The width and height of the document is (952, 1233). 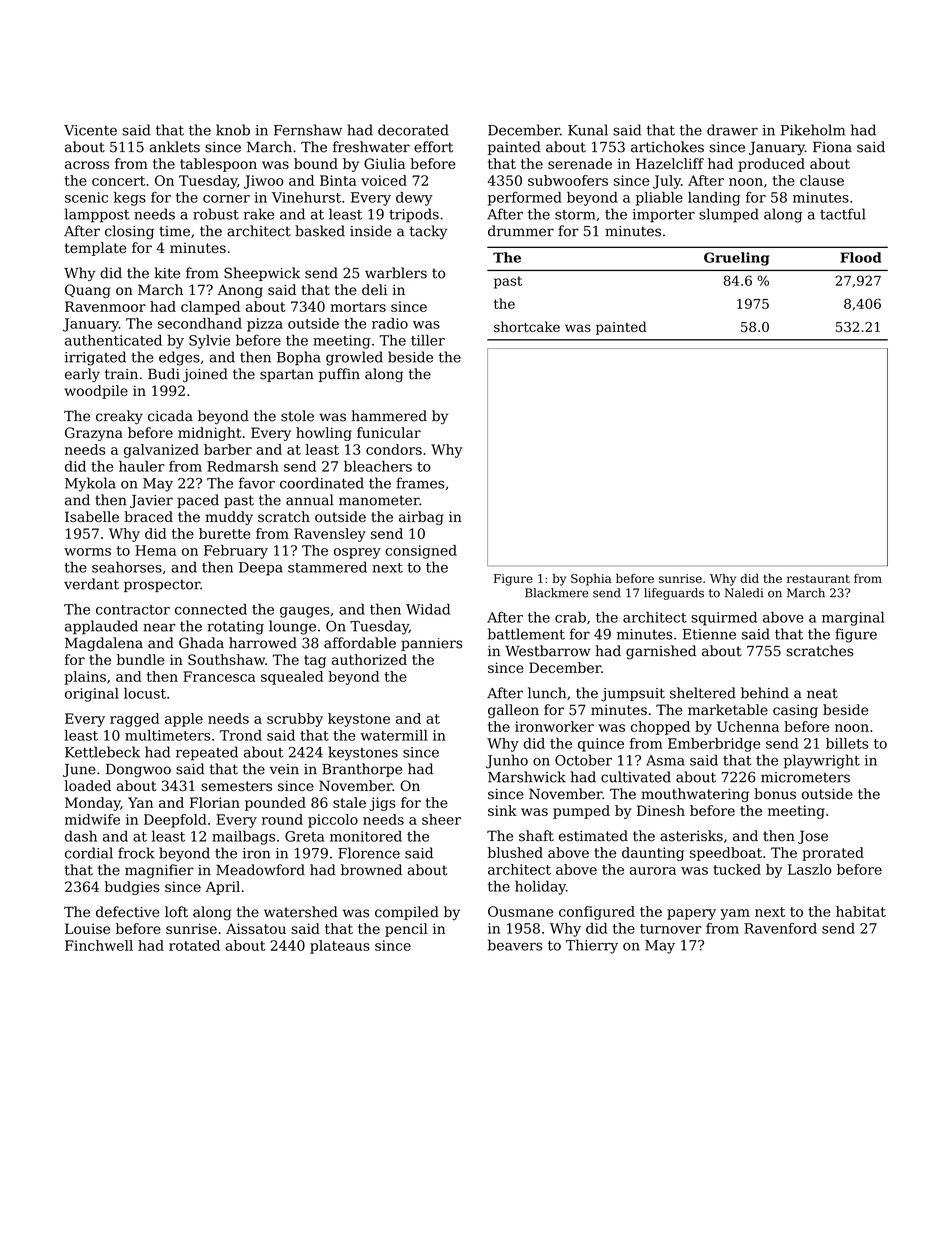 What do you see at coordinates (90, 130) in the document?
I see `Vicente` at bounding box center [90, 130].
